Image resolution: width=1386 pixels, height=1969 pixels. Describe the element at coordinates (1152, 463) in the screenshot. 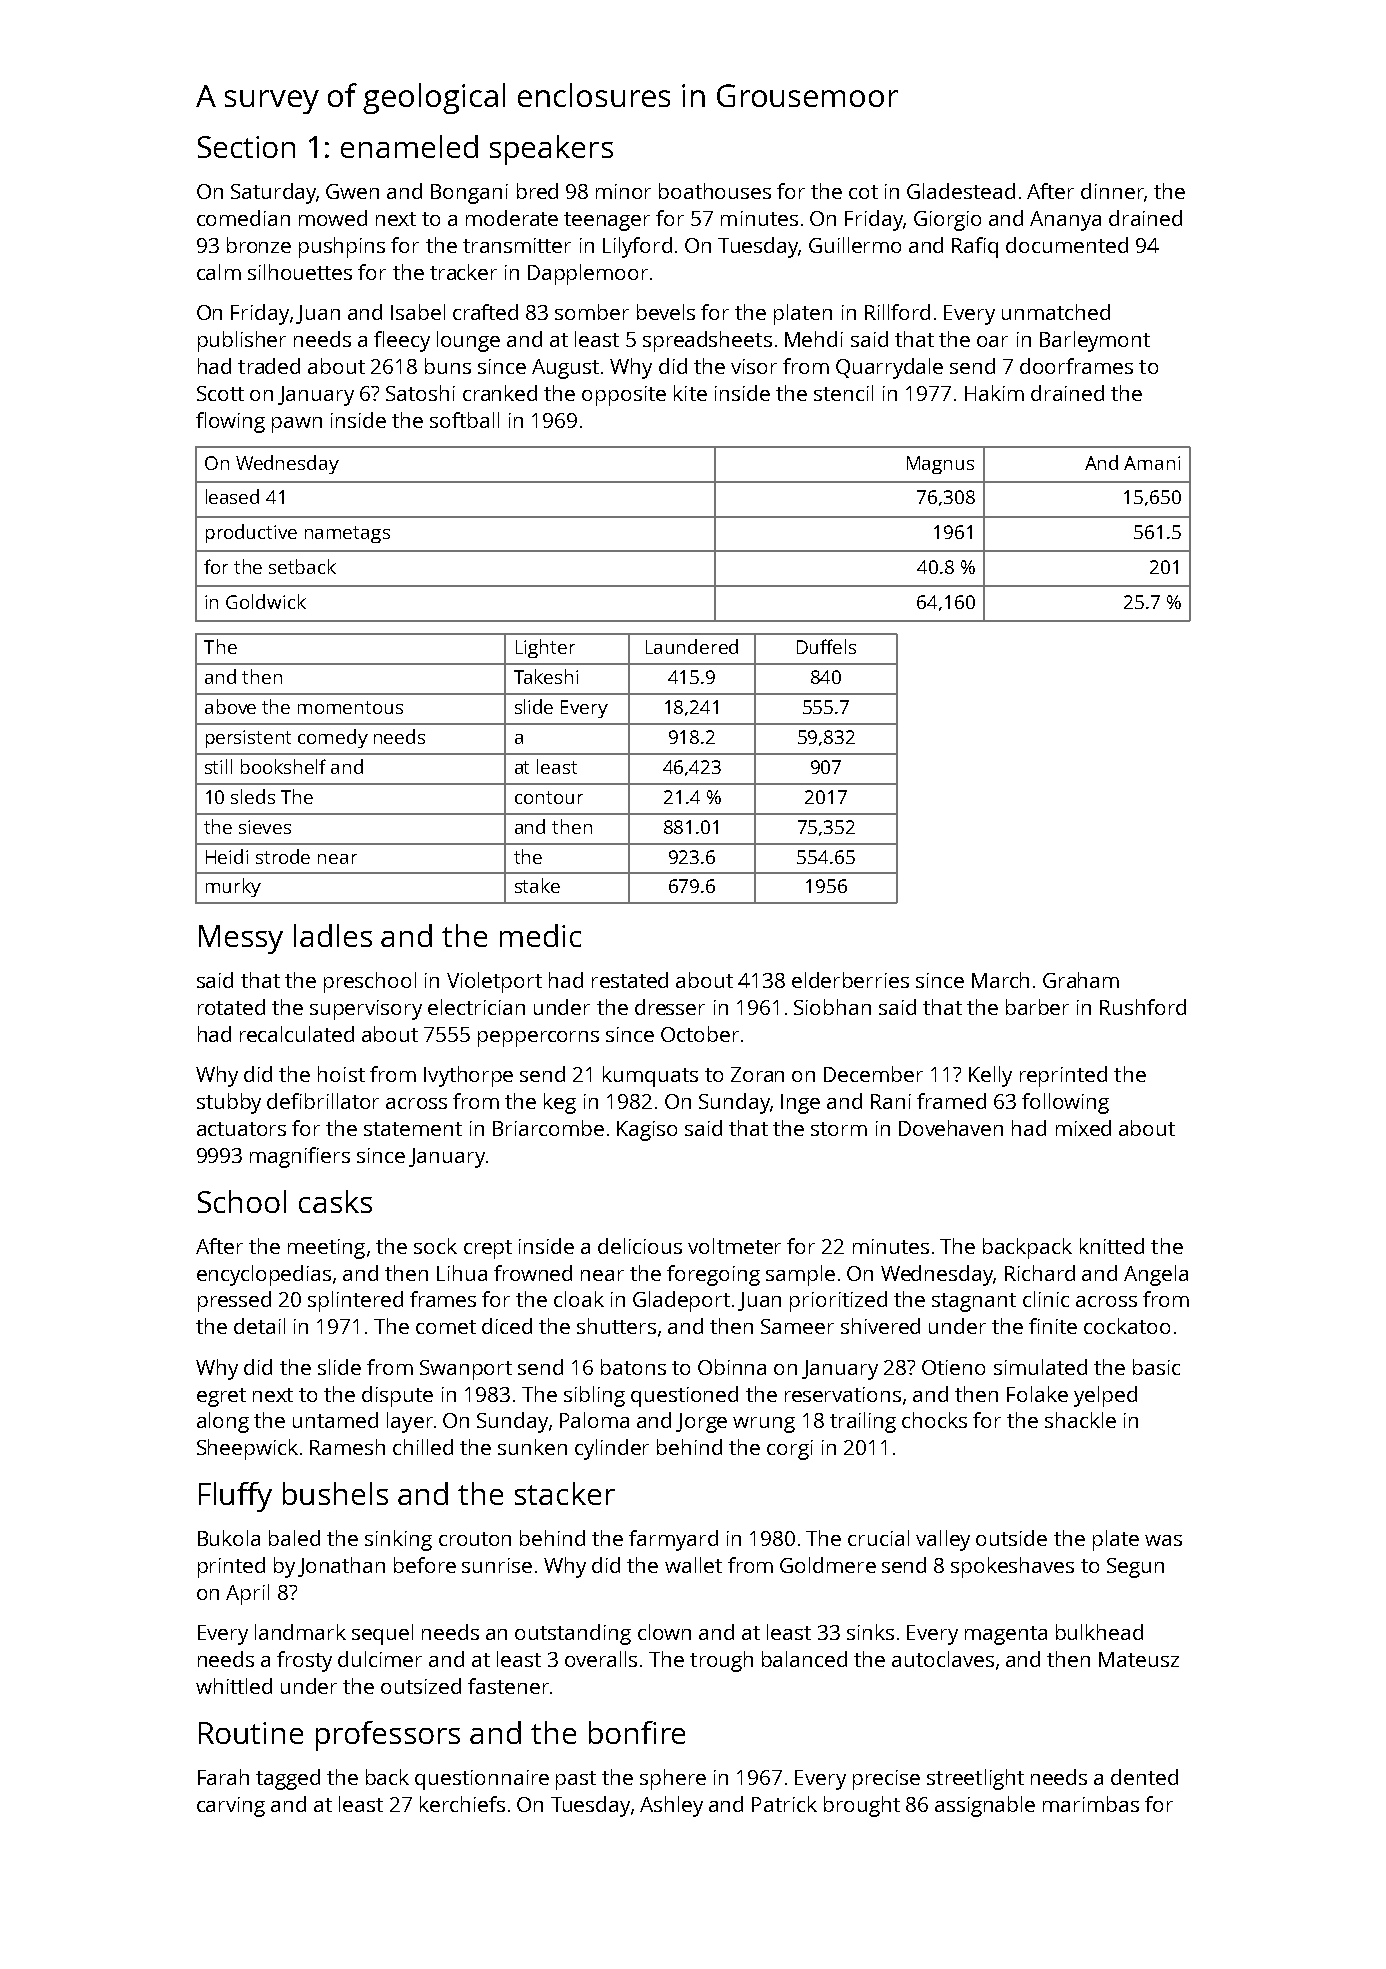

I see `Amani` at that location.
